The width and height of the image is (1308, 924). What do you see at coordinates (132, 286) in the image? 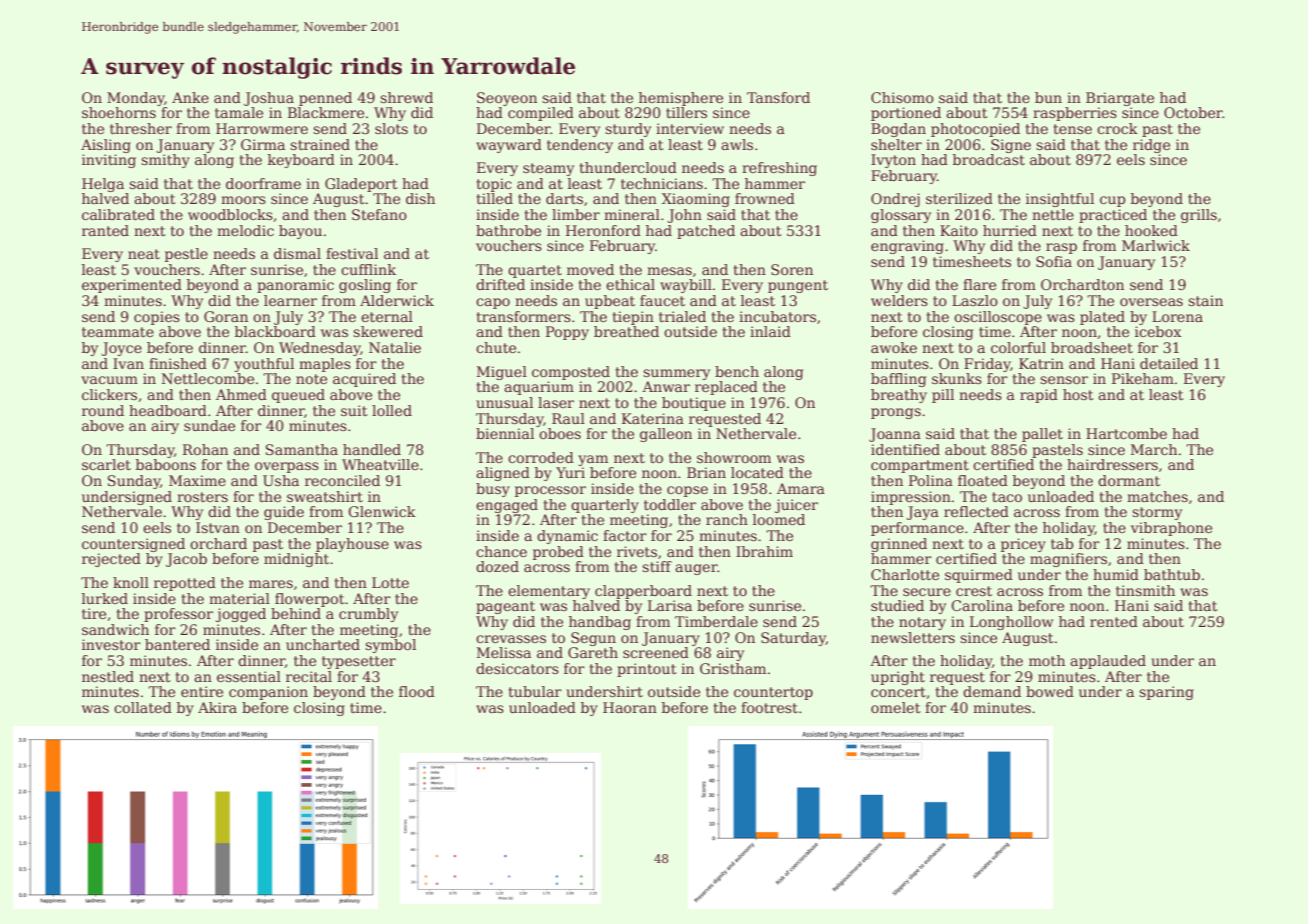
I see `experimented` at bounding box center [132, 286].
